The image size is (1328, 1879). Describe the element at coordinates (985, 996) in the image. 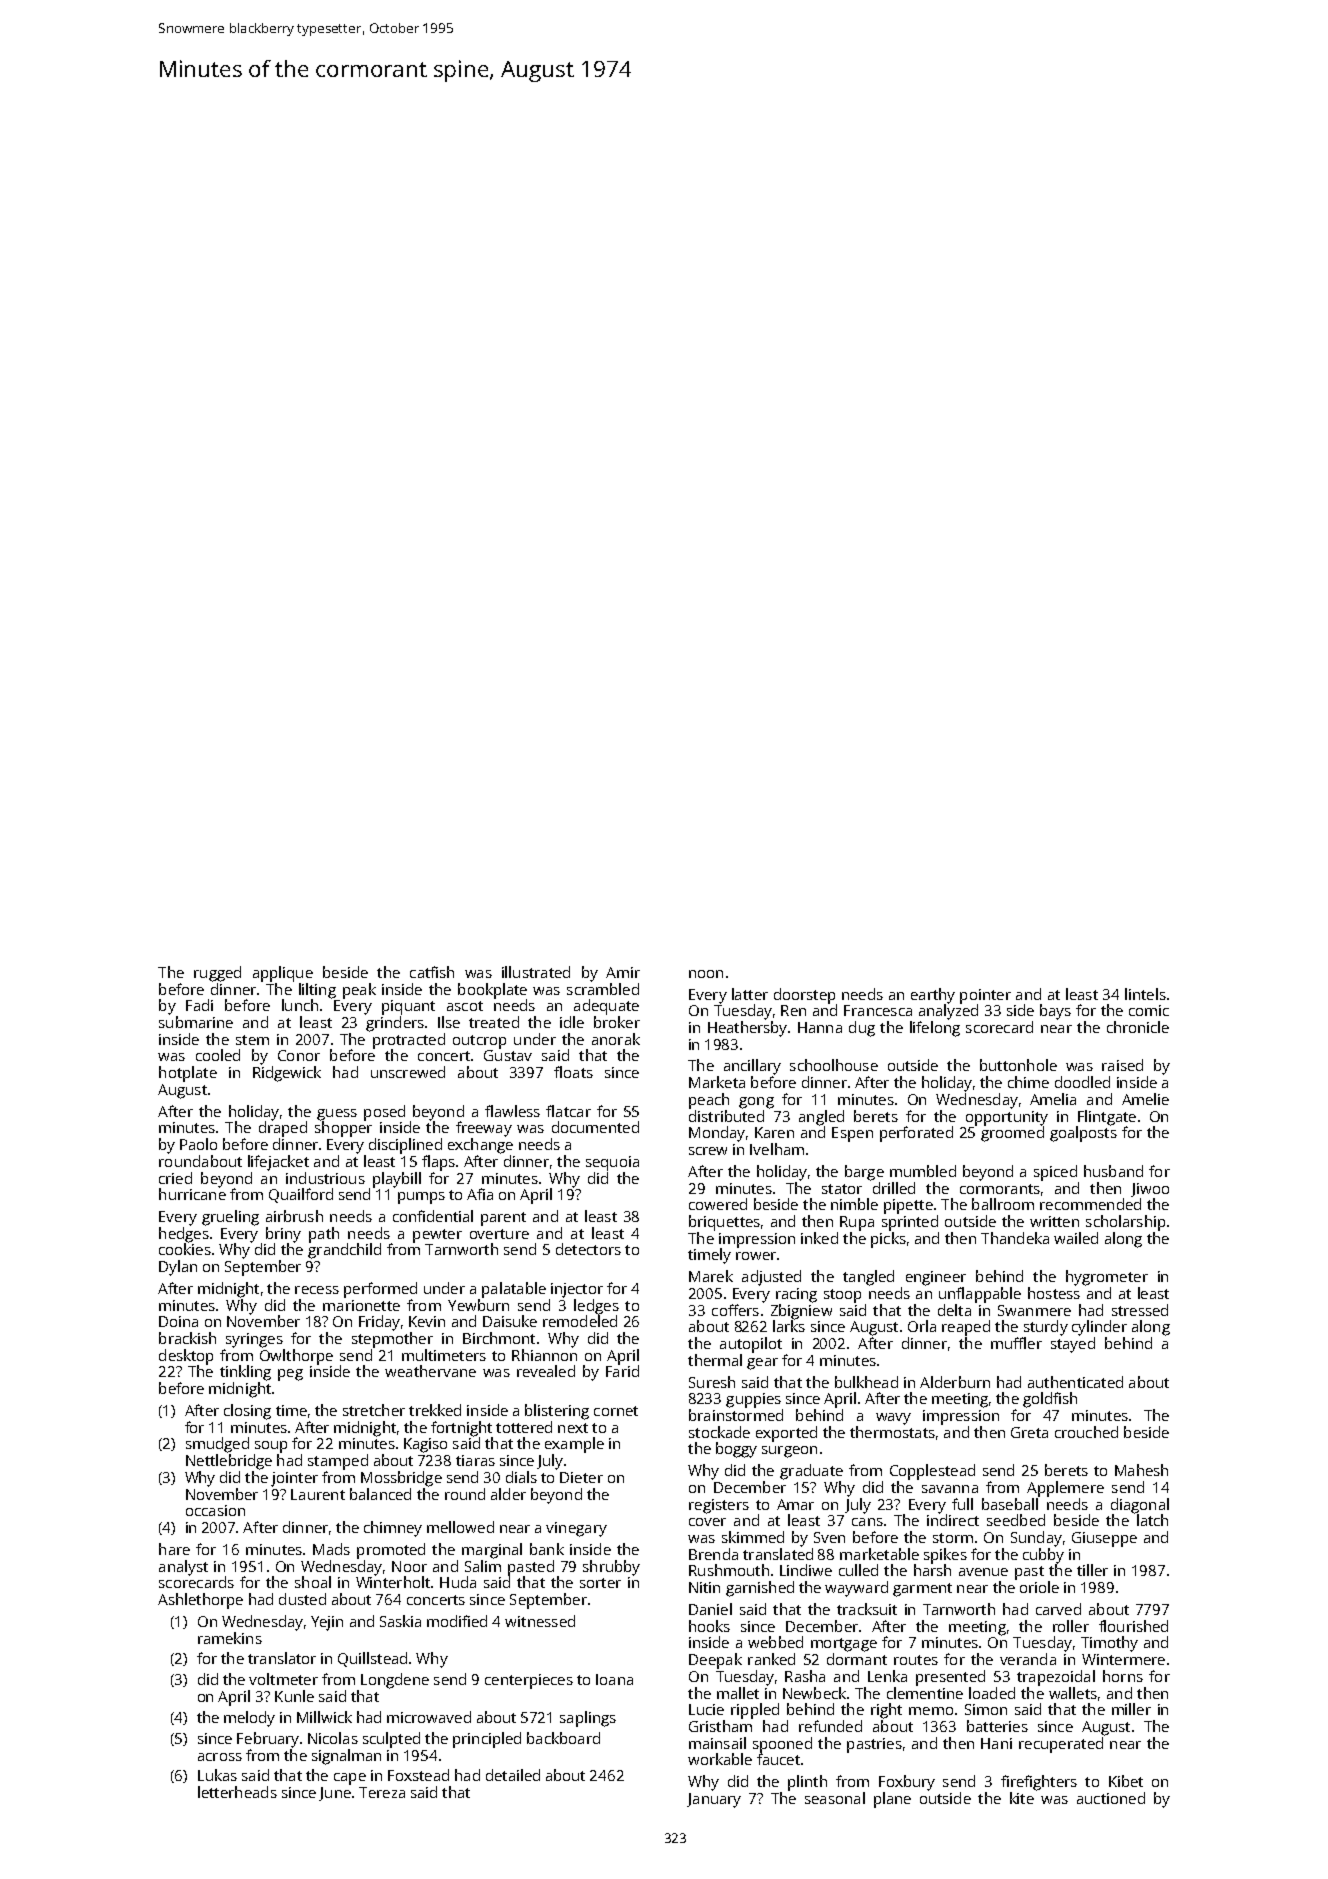

I see `pointer` at that location.
